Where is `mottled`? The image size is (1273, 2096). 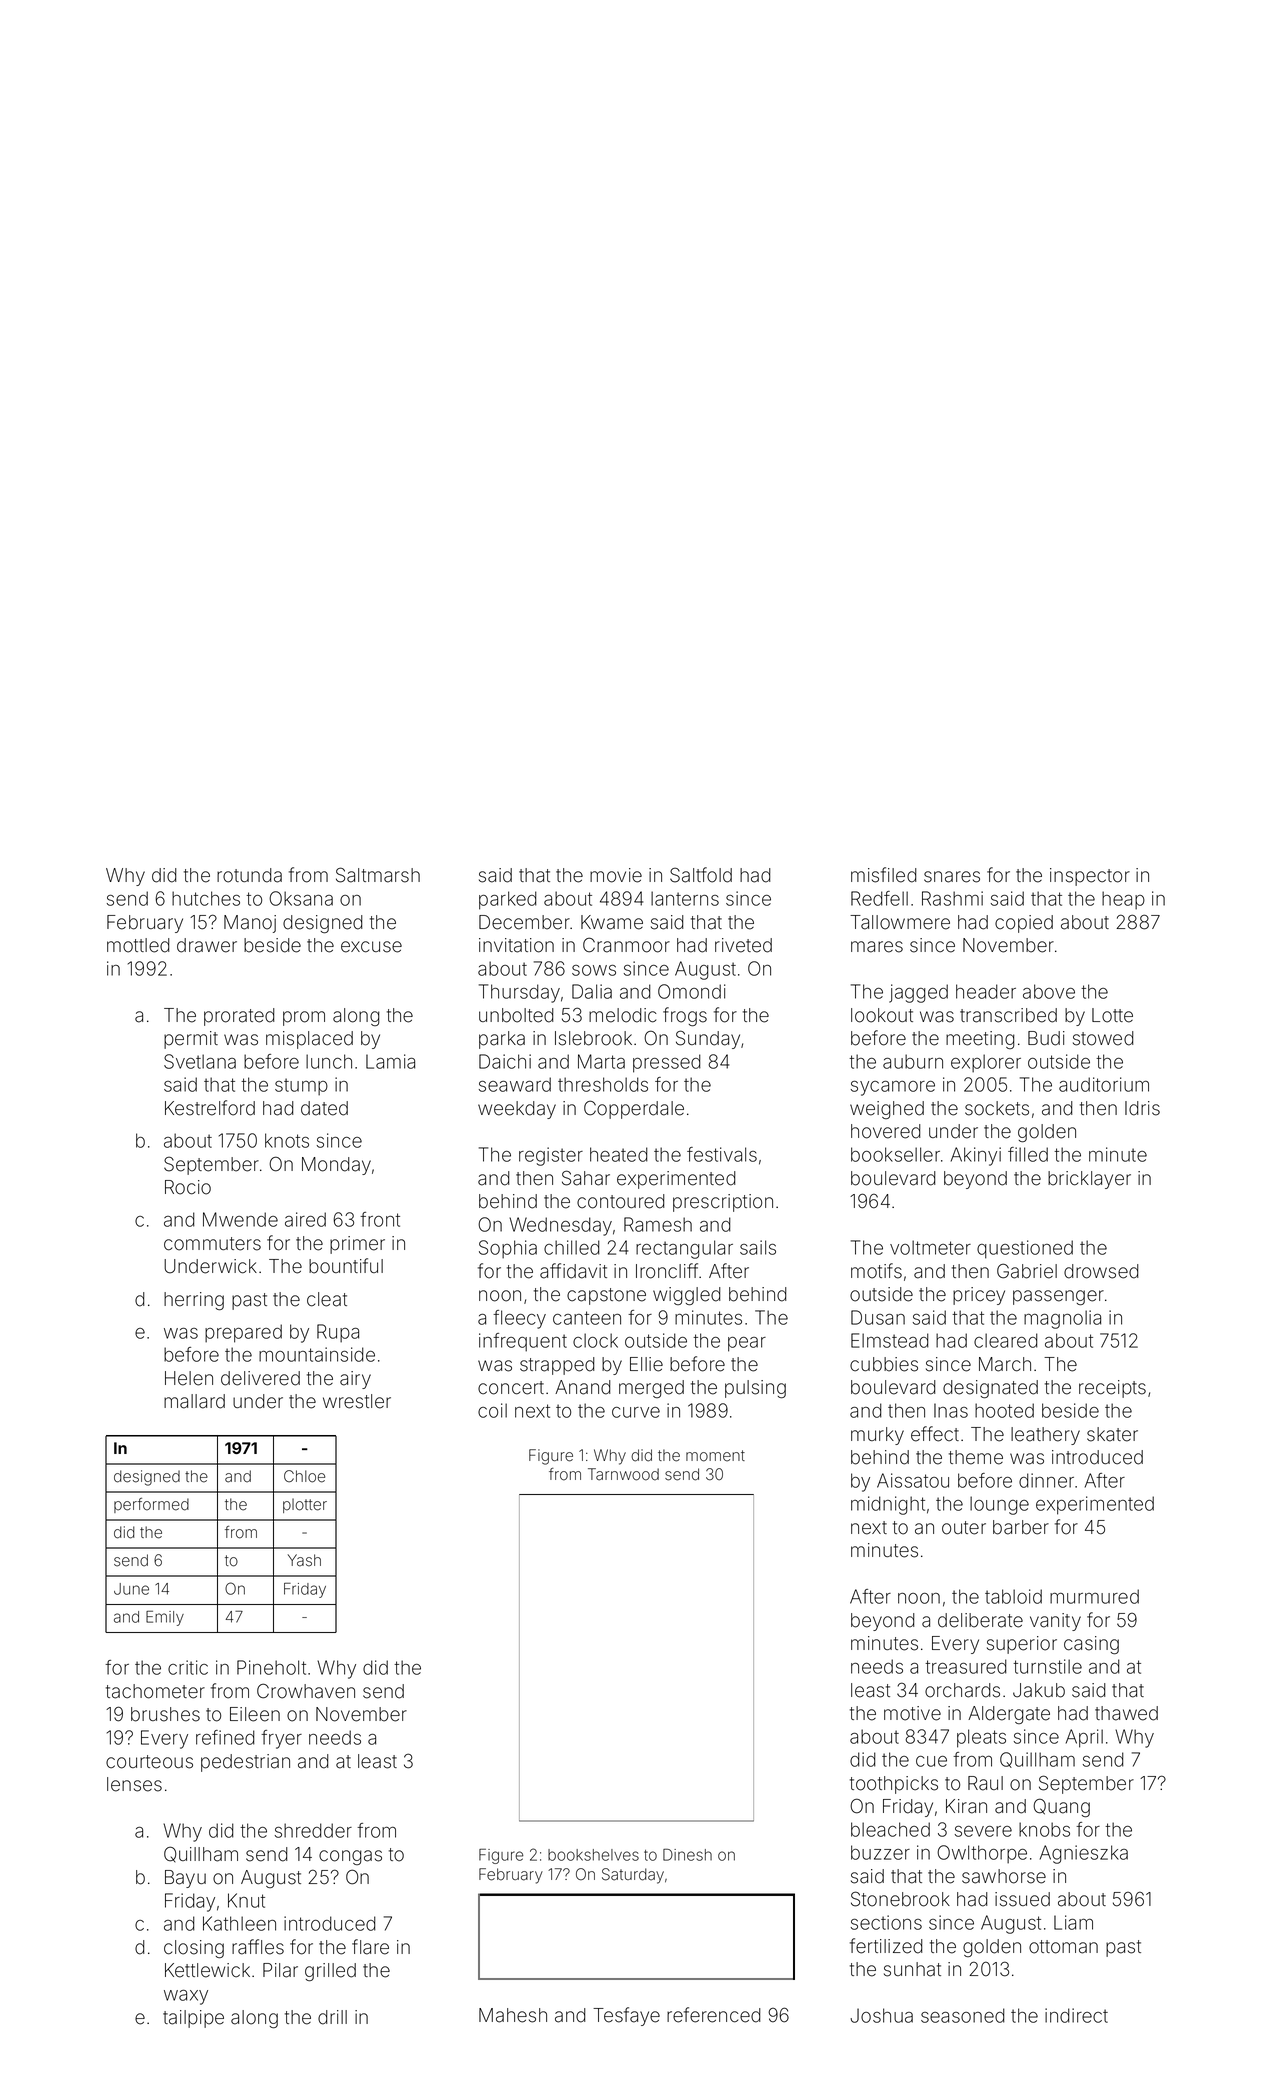
mottled is located at coordinates (138, 945).
